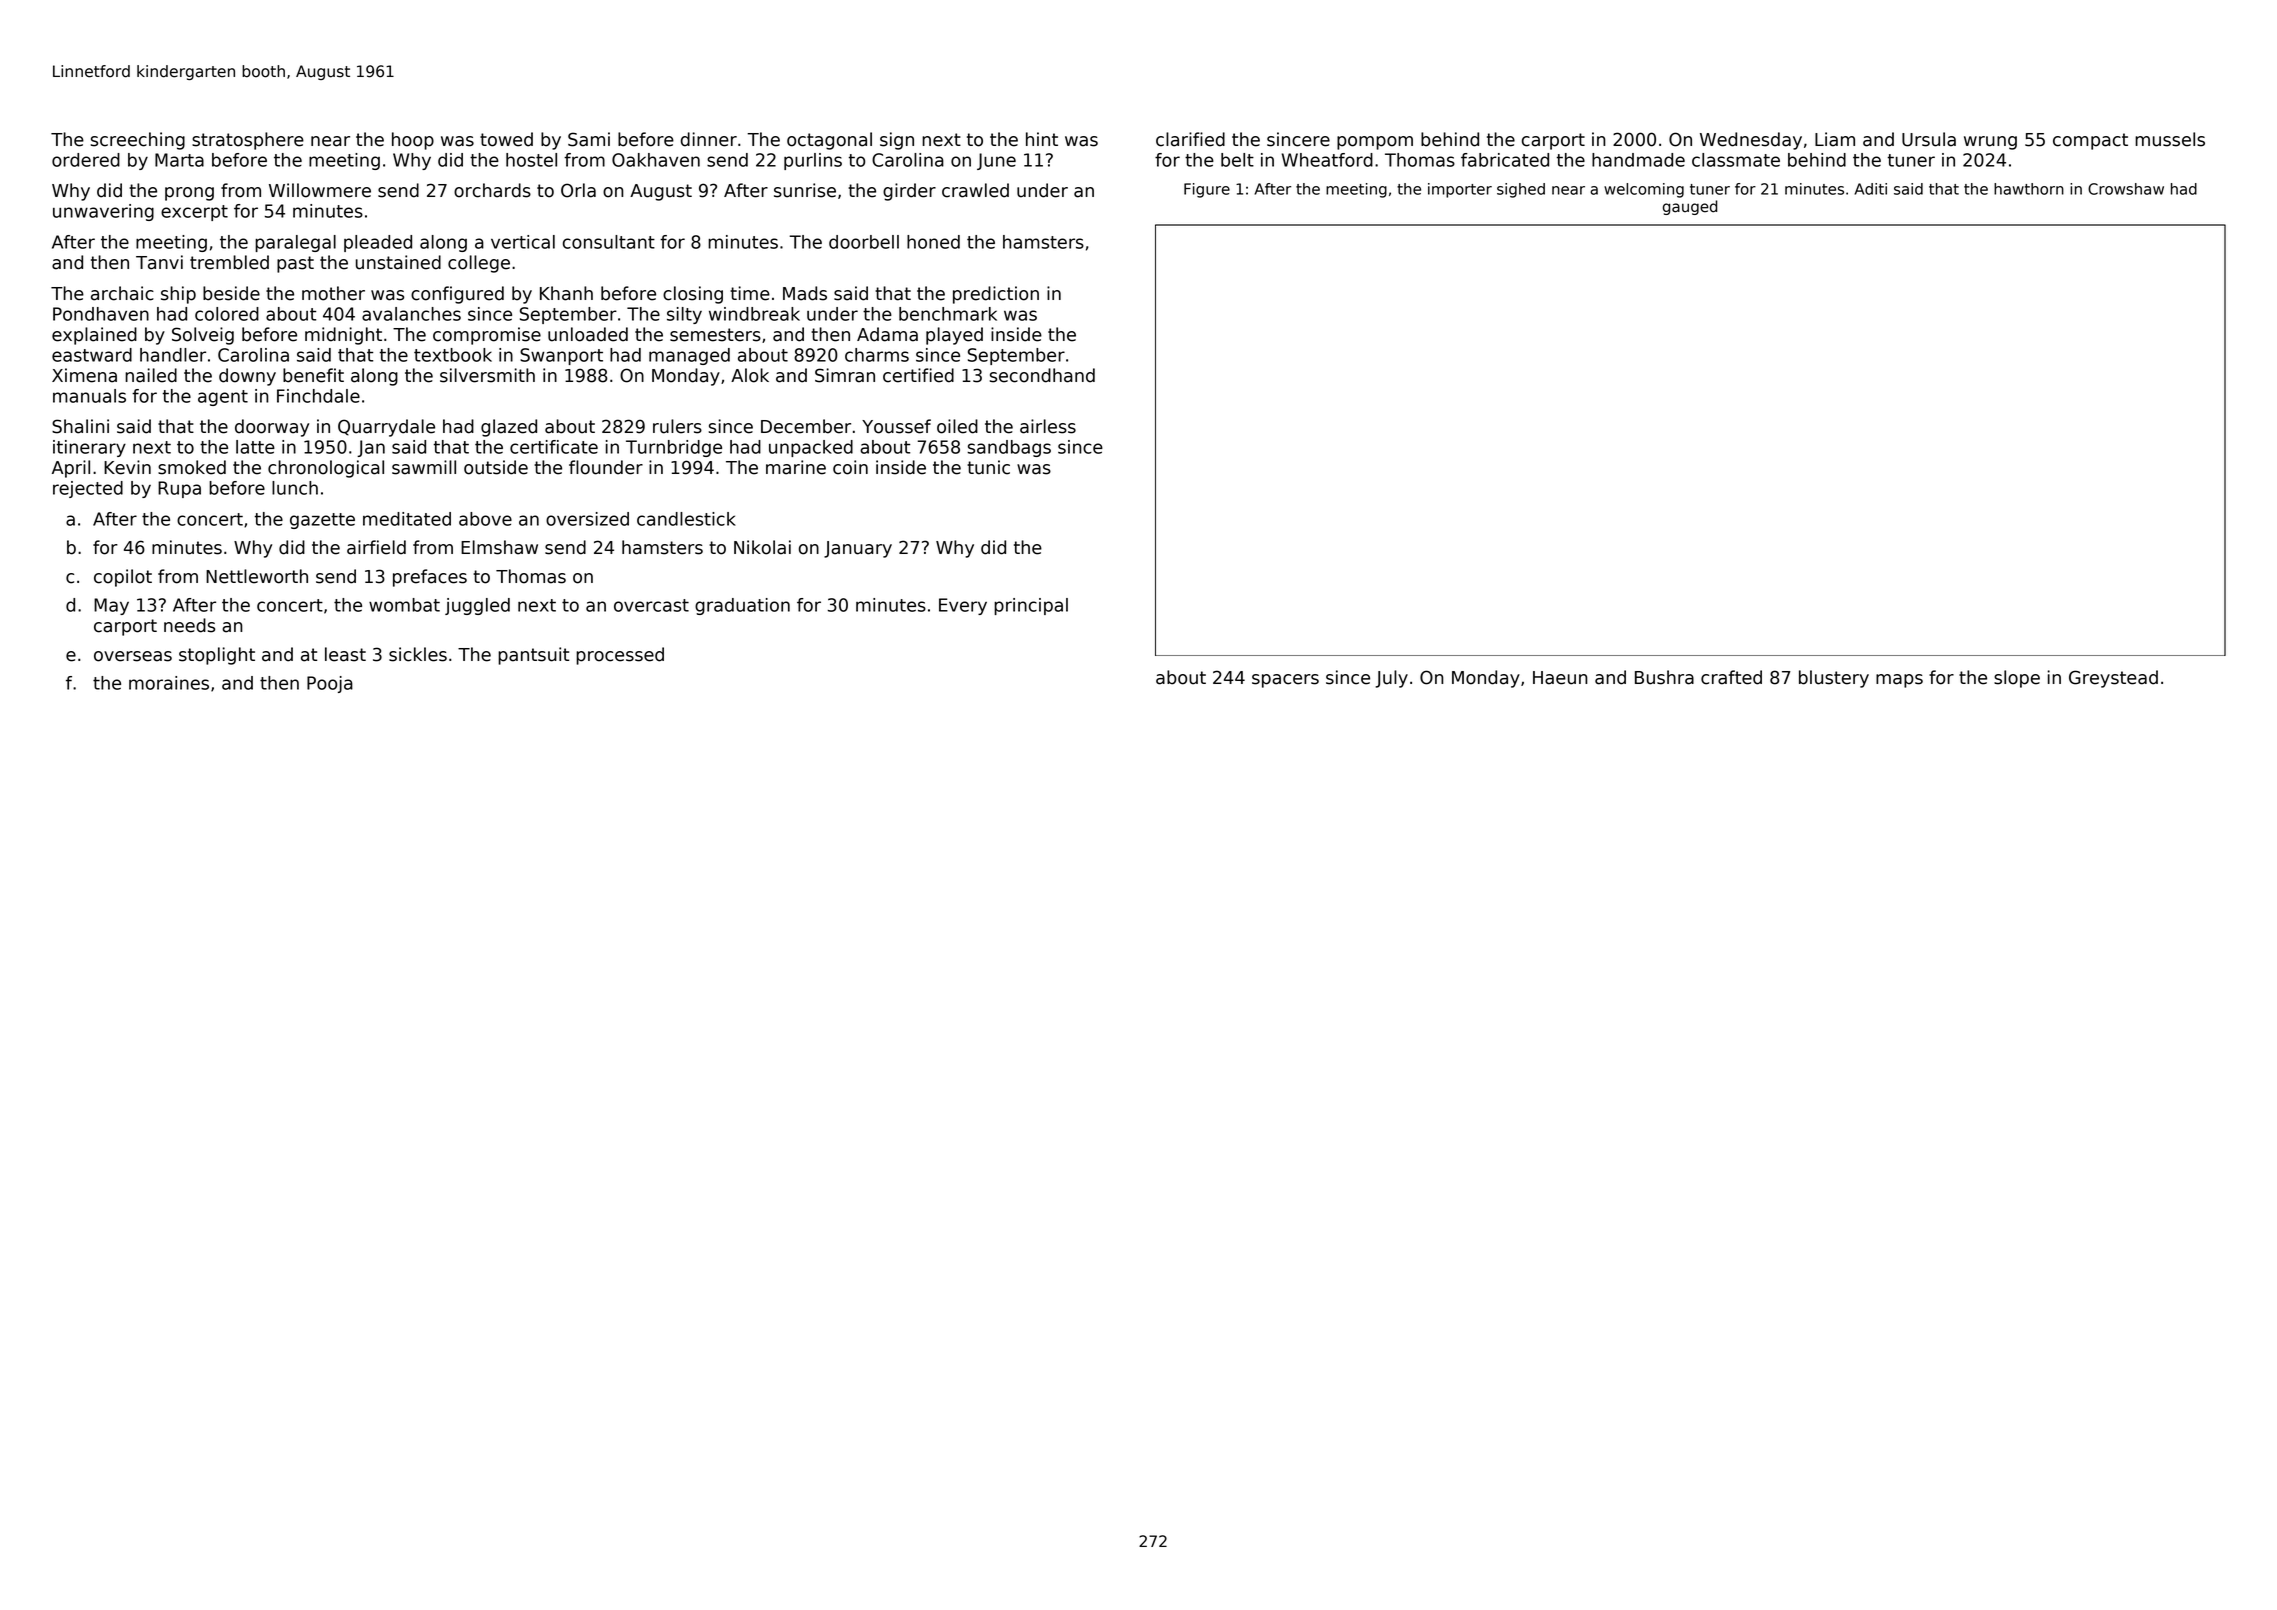 The image size is (2277, 1610). I want to click on spacers, so click(1285, 681).
